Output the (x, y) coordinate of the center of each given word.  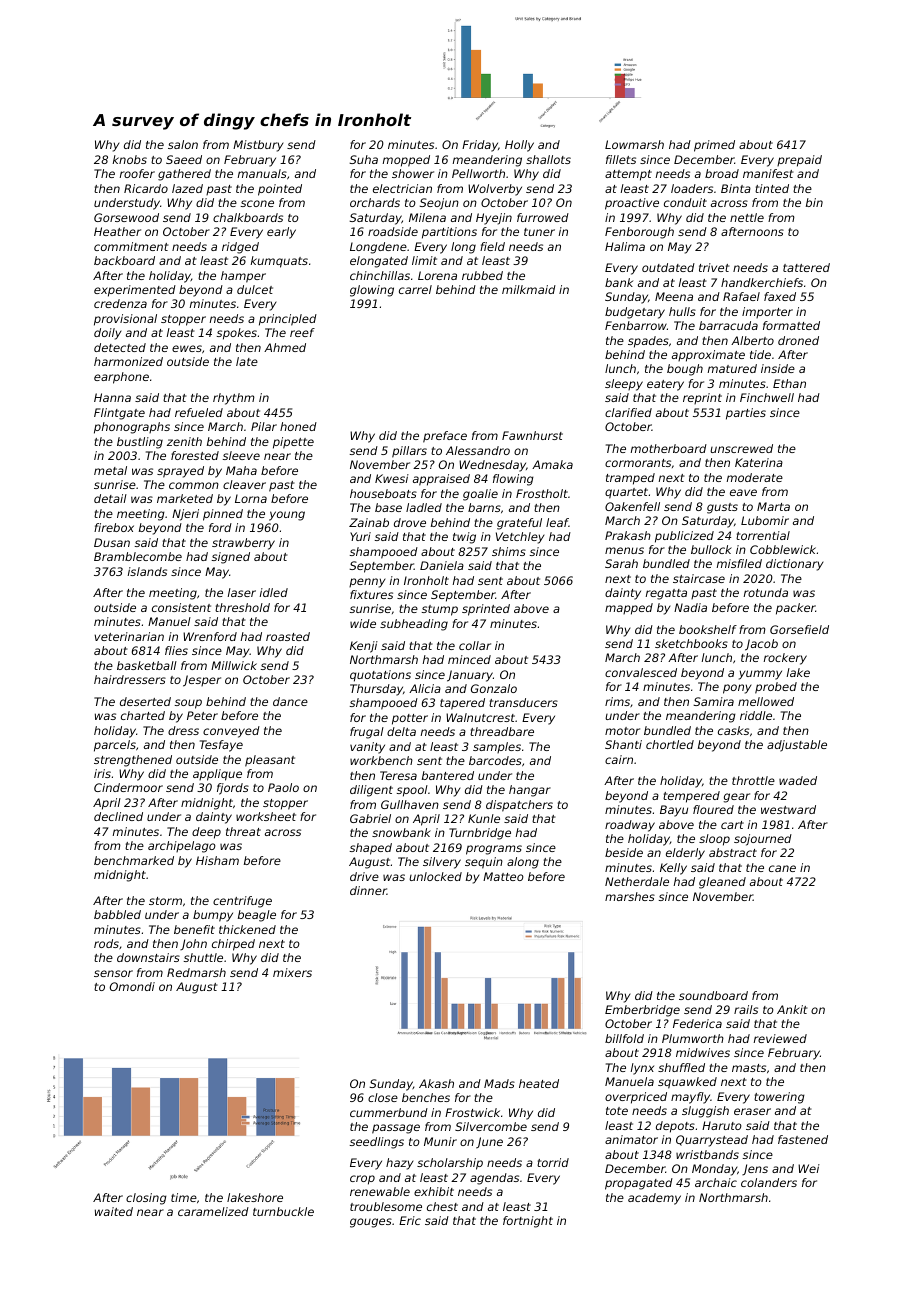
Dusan (112, 542)
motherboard (669, 448)
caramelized (213, 1211)
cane (782, 868)
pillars (409, 452)
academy (654, 1199)
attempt (628, 175)
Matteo (503, 876)
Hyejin (494, 219)
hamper (243, 277)
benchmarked (134, 860)
